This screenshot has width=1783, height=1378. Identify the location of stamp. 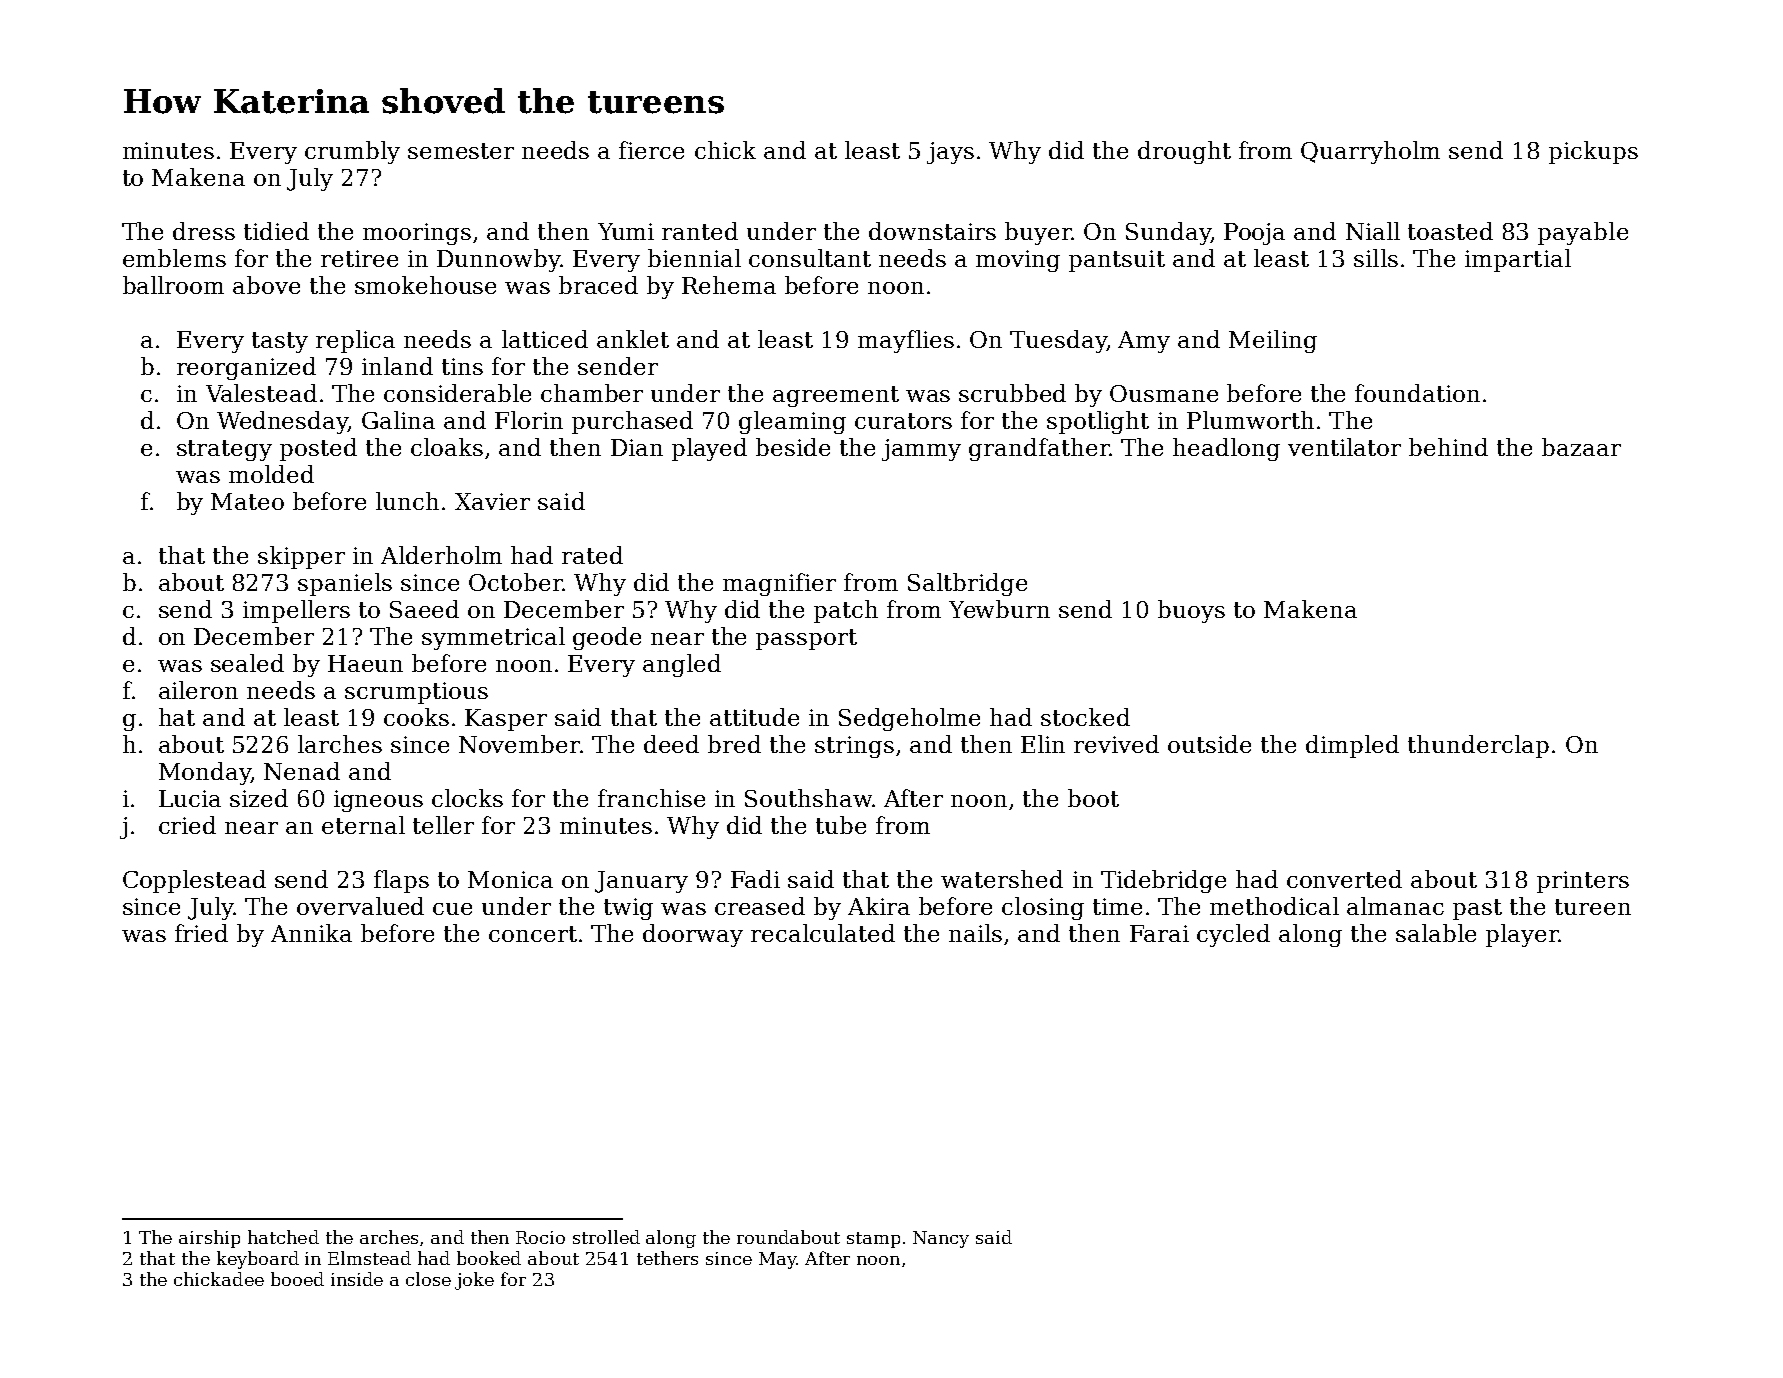
(873, 1240).
